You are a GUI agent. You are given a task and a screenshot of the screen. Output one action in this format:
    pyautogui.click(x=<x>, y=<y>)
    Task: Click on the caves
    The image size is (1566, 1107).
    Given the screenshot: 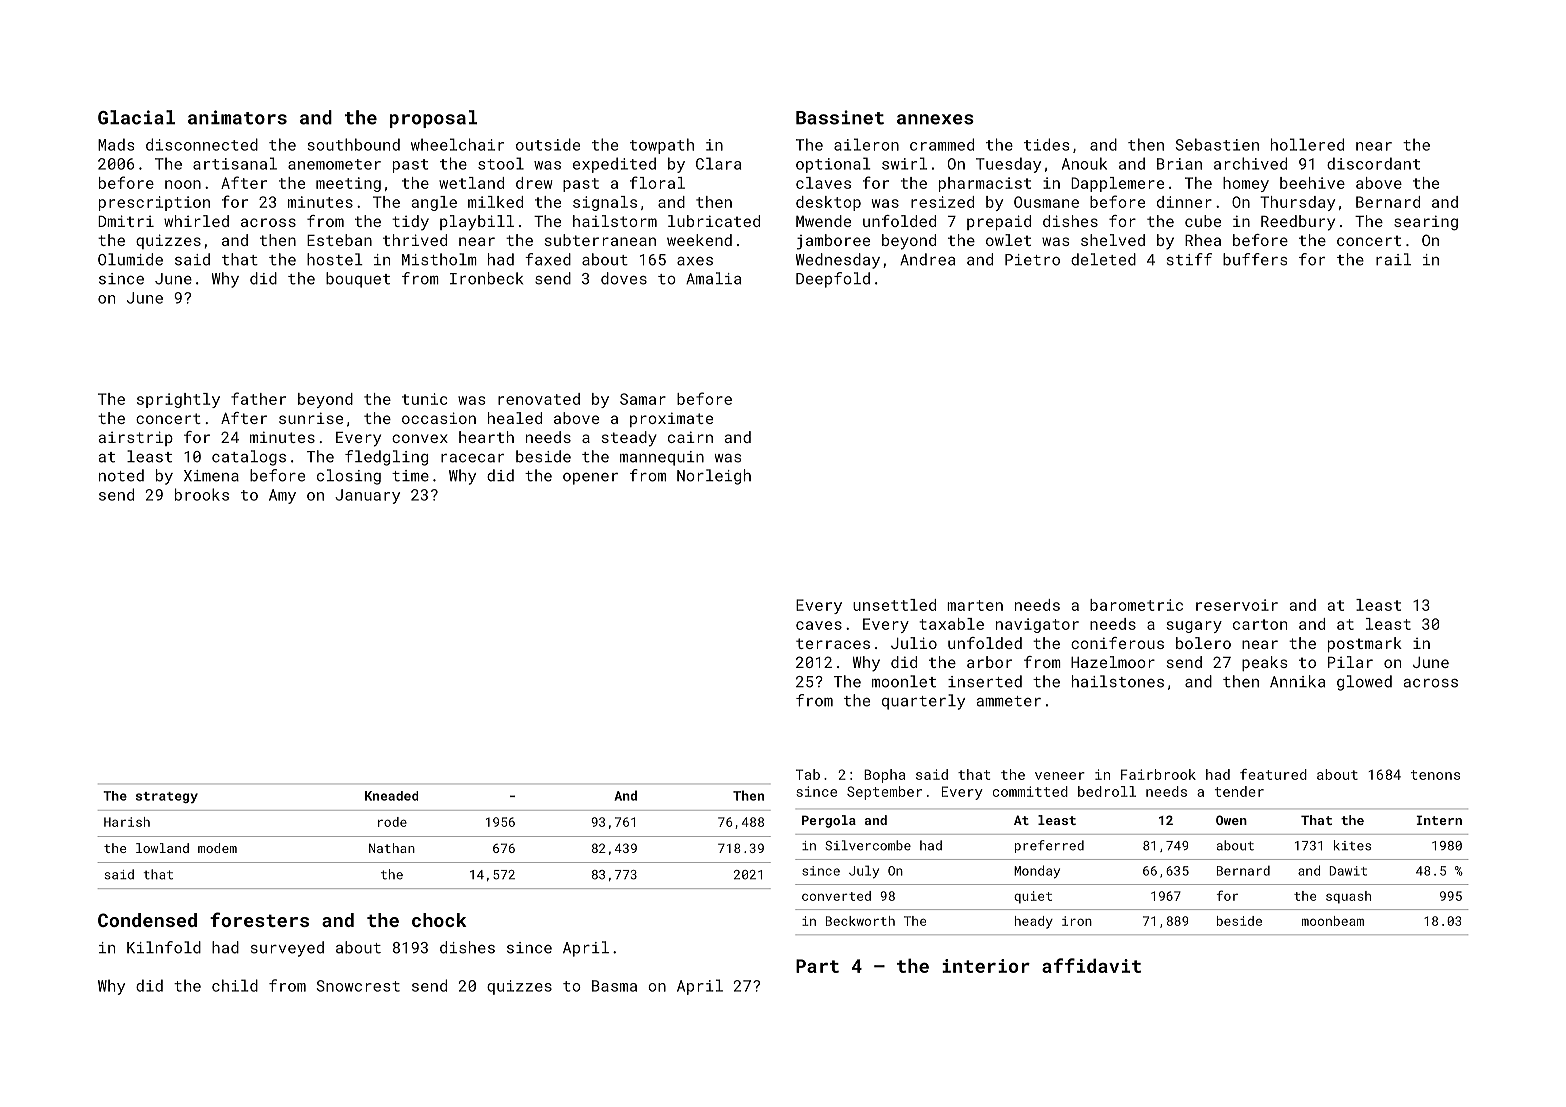 What is the action you would take?
    pyautogui.click(x=819, y=625)
